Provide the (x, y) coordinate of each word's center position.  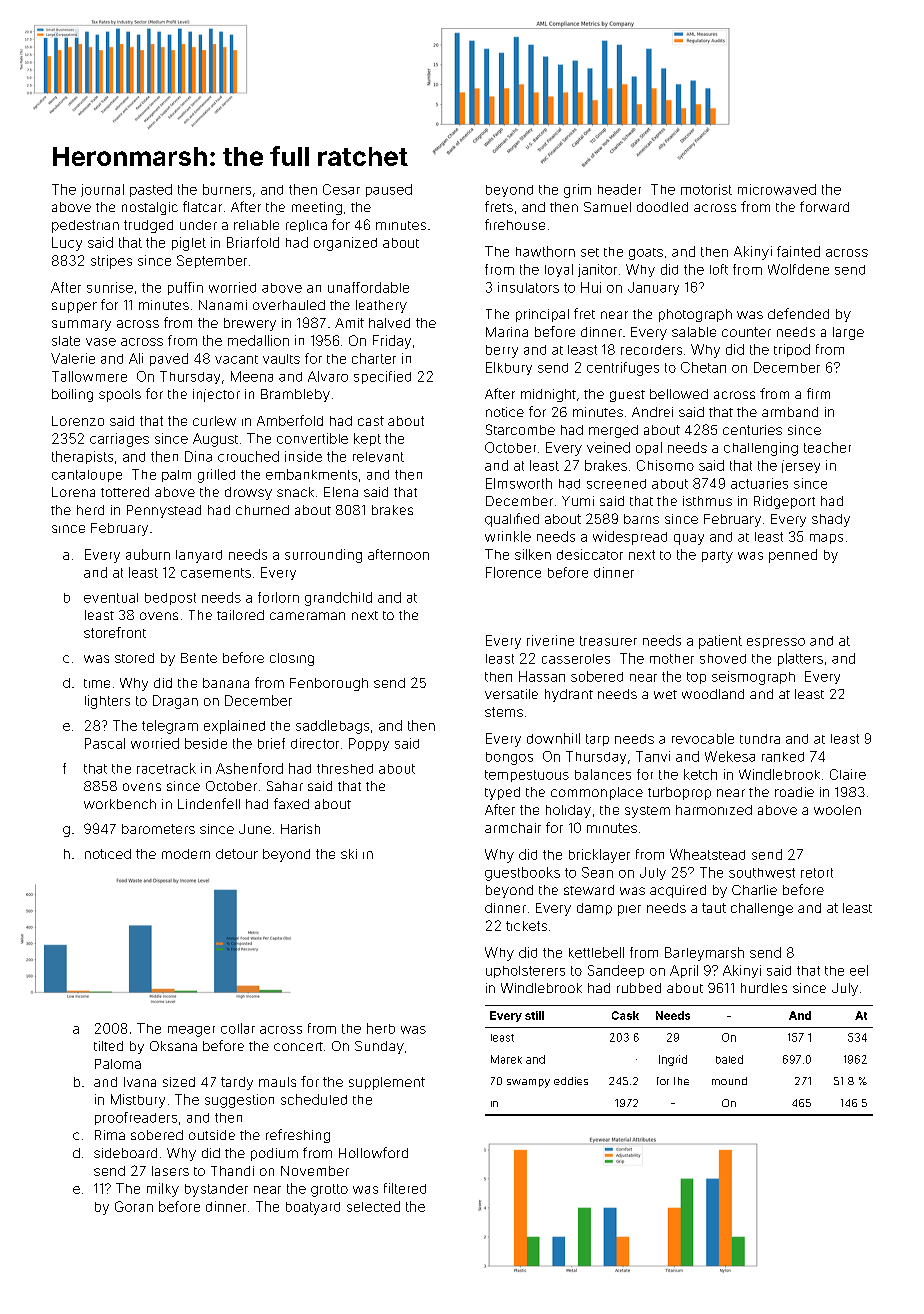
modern (186, 854)
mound (729, 1081)
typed (502, 793)
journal (102, 190)
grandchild (338, 599)
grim (577, 191)
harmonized (714, 810)
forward (824, 206)
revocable (703, 738)
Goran (134, 1206)
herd (90, 510)
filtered (405, 1188)
